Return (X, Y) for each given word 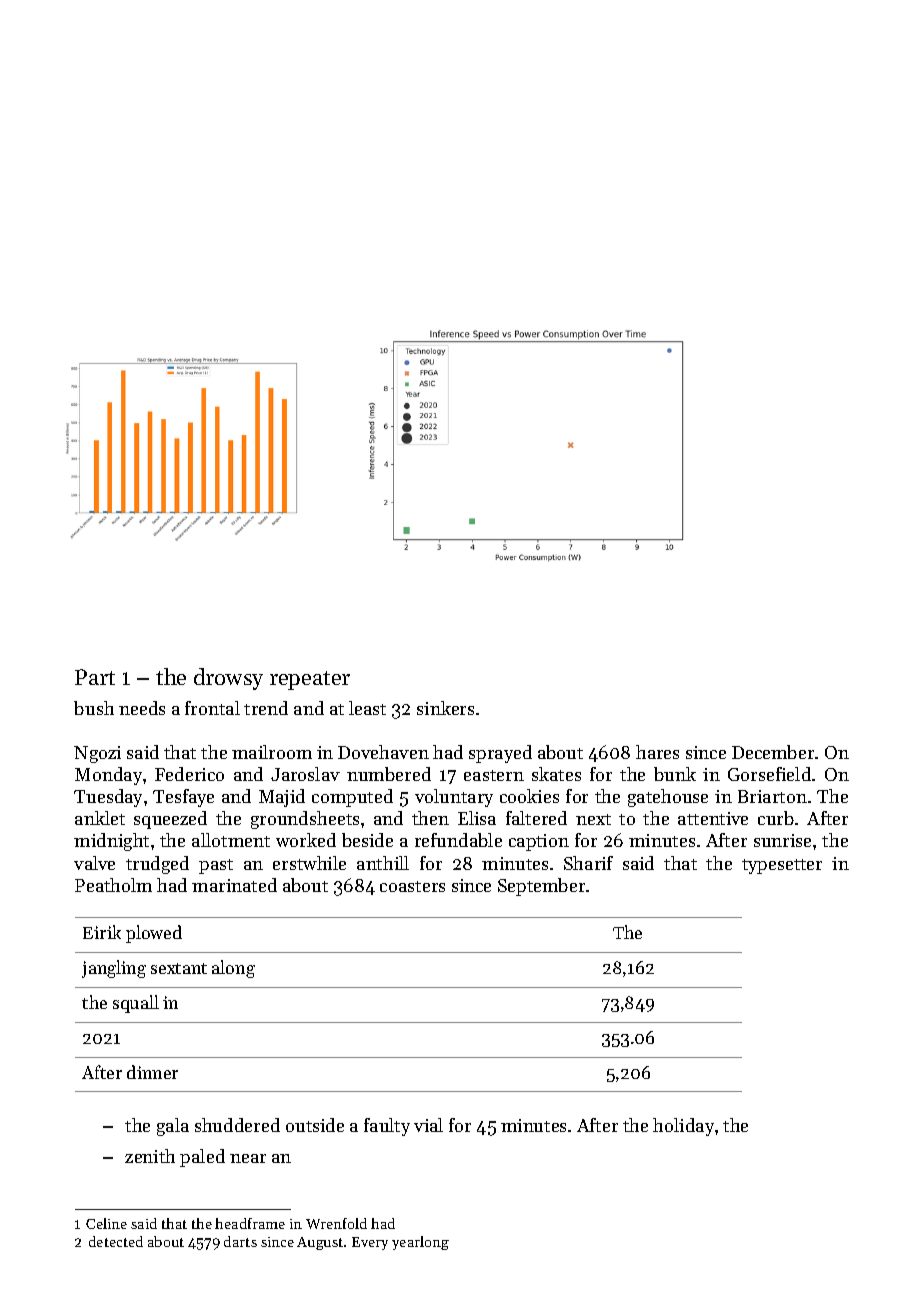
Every (370, 1243)
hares (657, 752)
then (430, 818)
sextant (179, 968)
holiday (683, 1127)
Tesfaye (183, 798)
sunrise (782, 840)
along (233, 969)
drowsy (228, 679)
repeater (310, 680)
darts (240, 1241)
